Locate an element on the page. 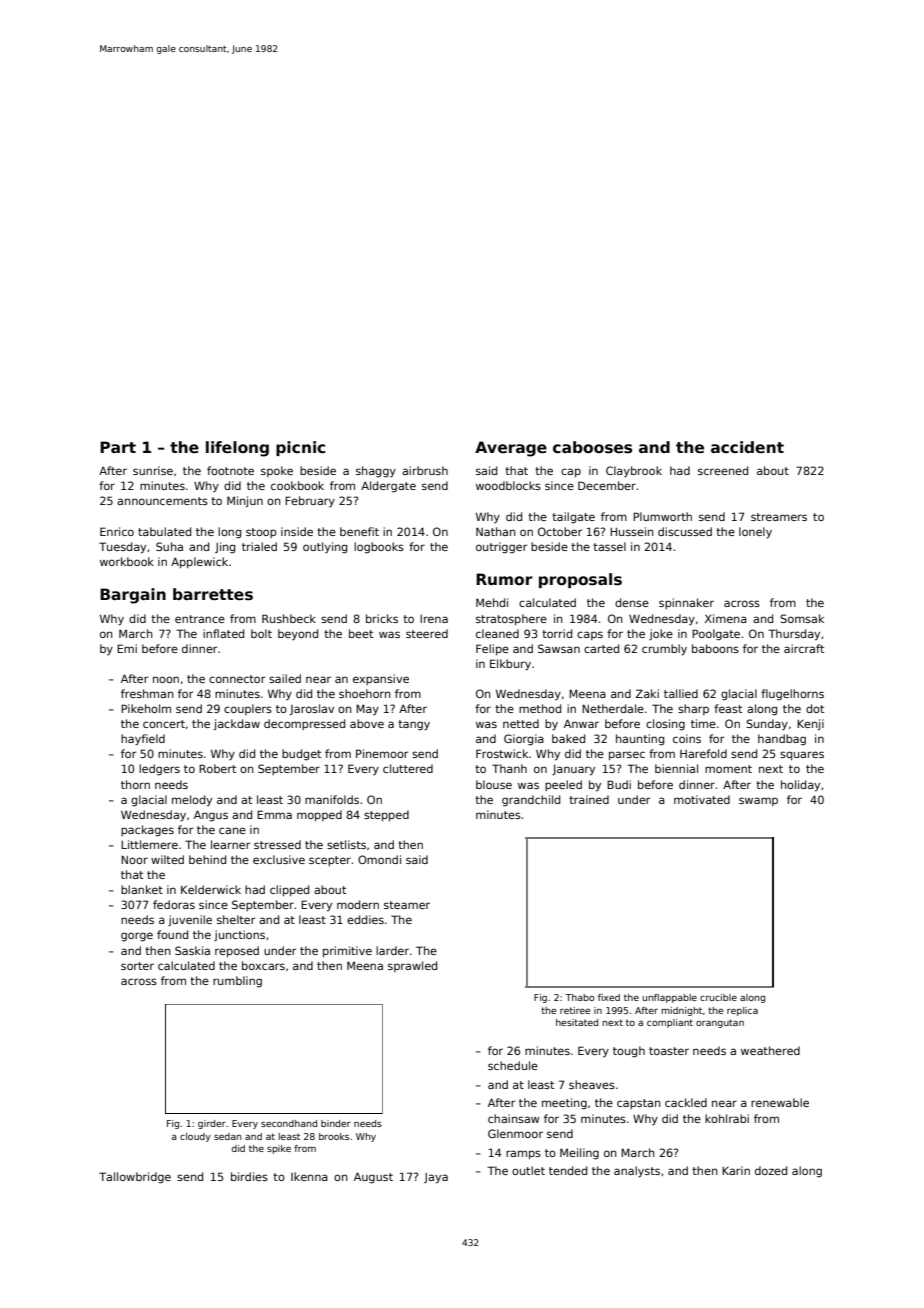 The image size is (924, 1308). holiday is located at coordinates (800, 786).
